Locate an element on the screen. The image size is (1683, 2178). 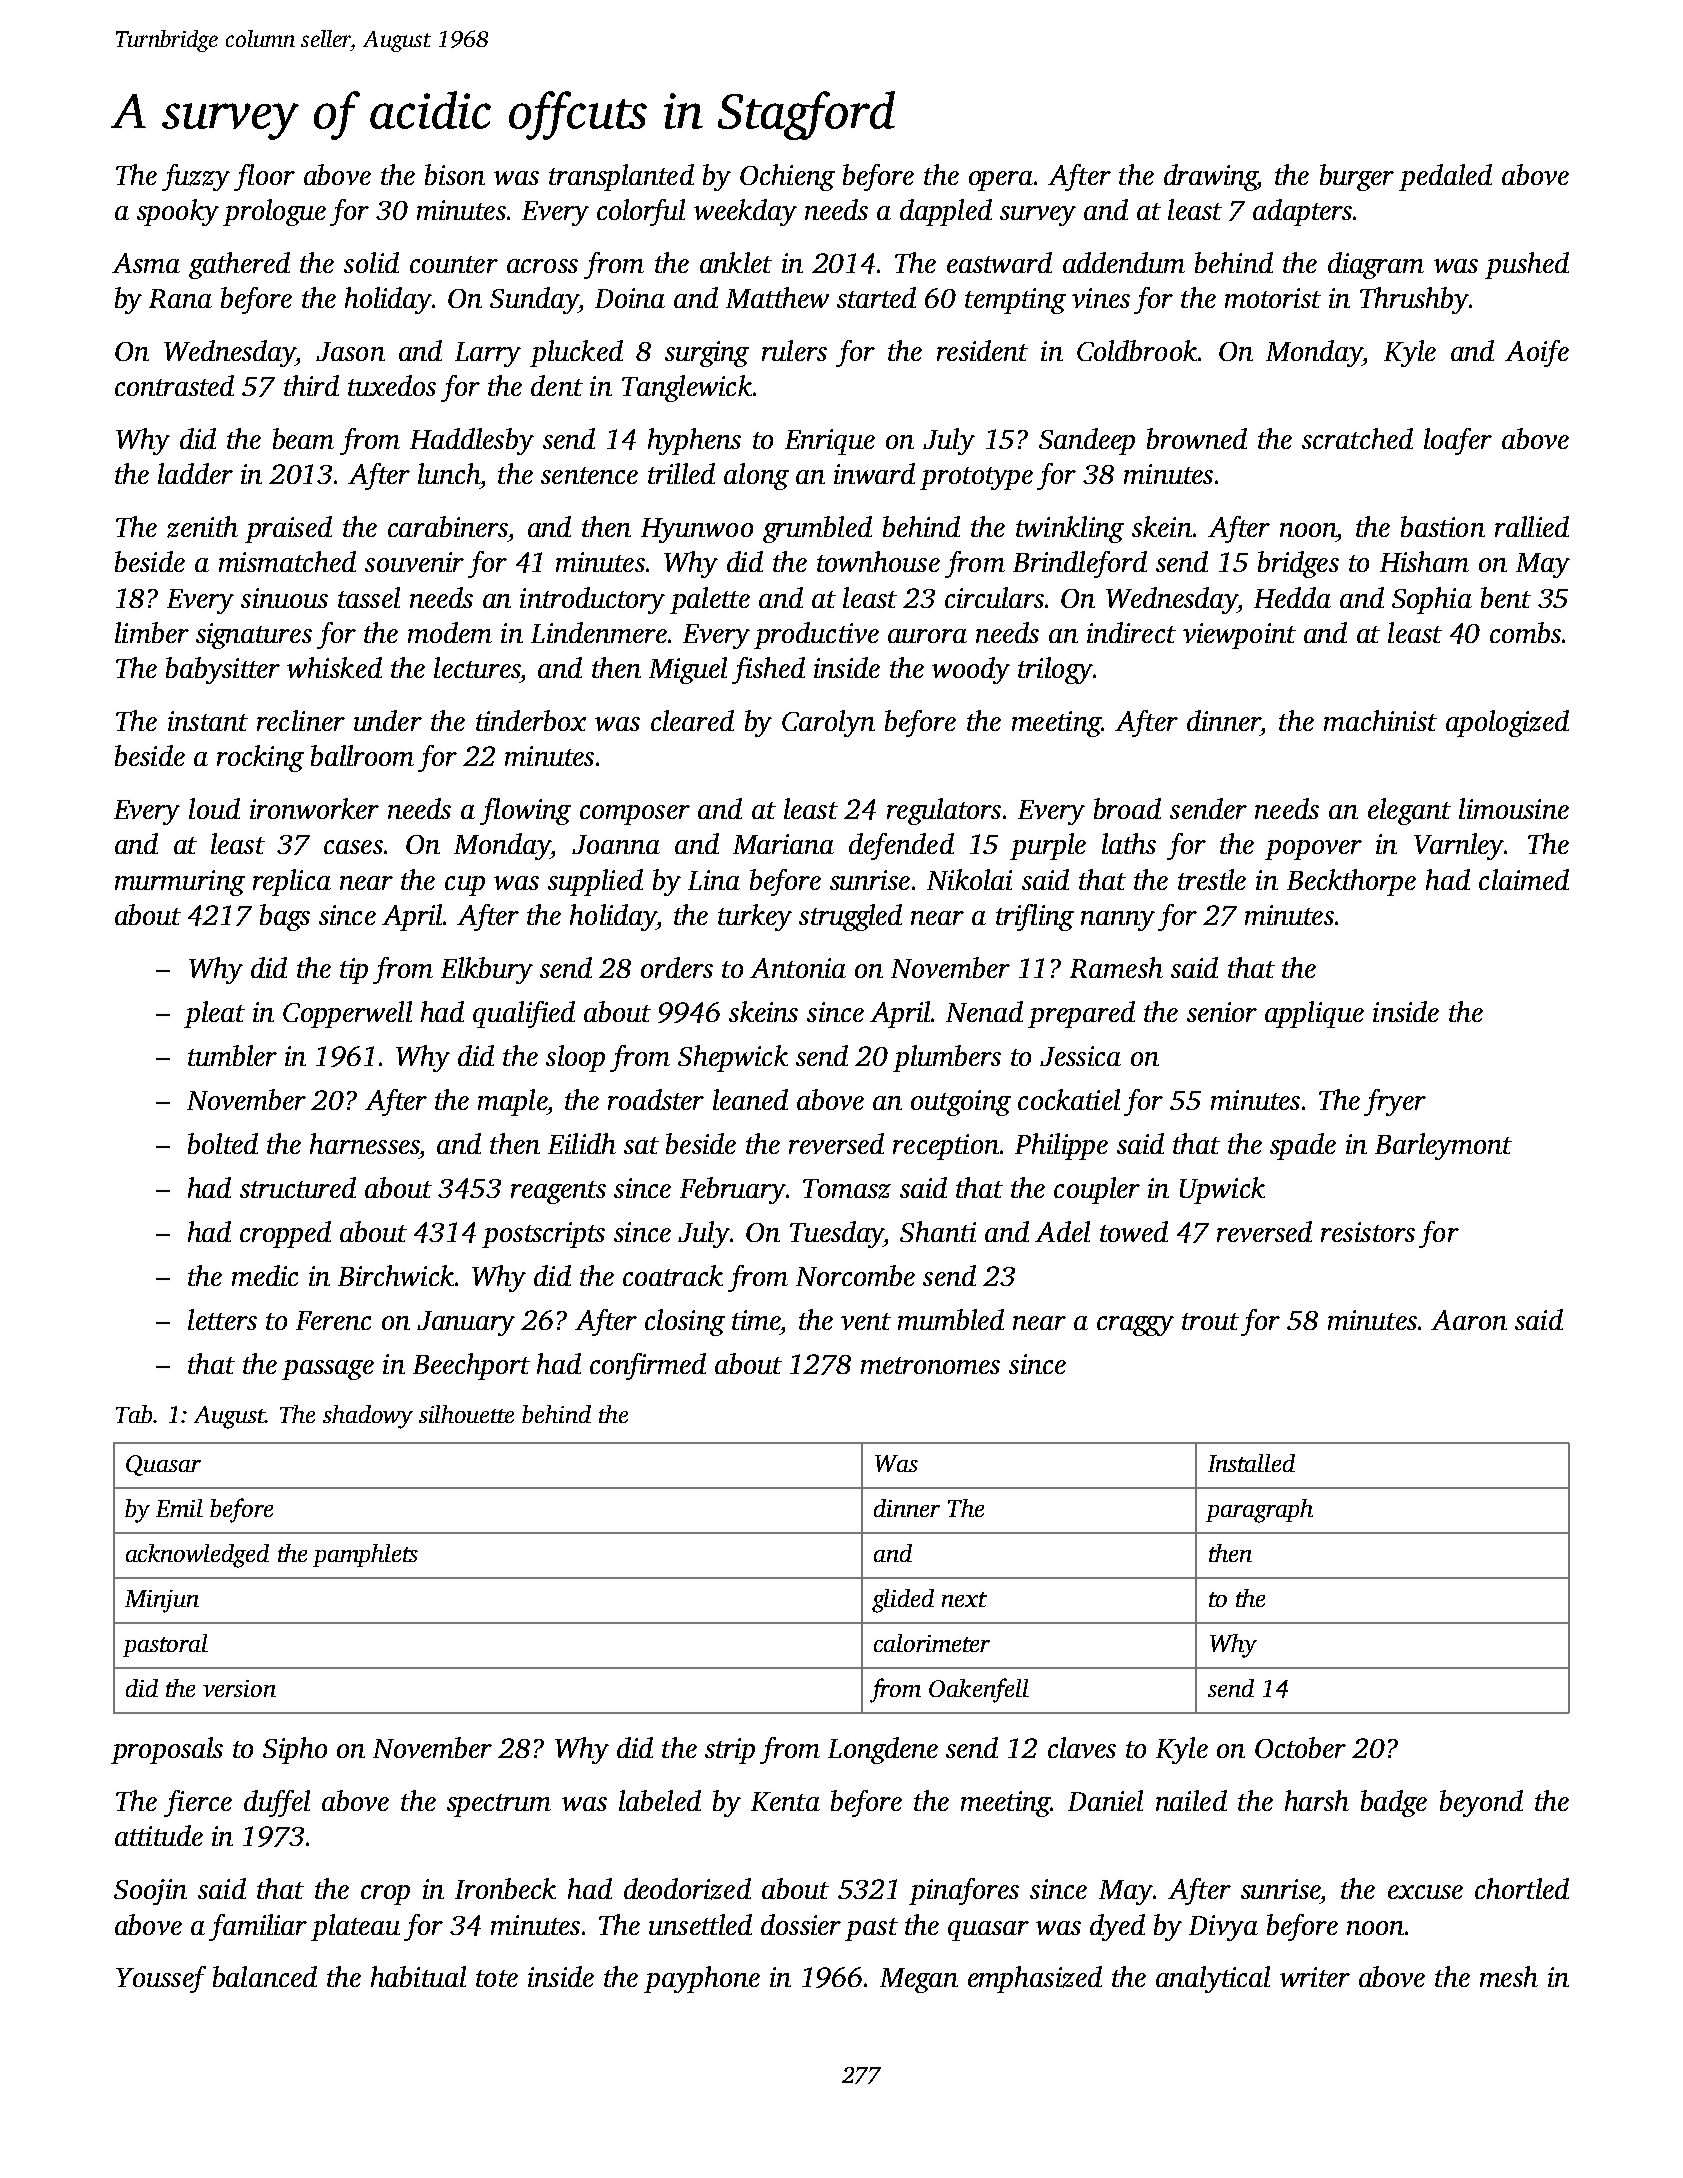
orders is located at coordinates (677, 967).
